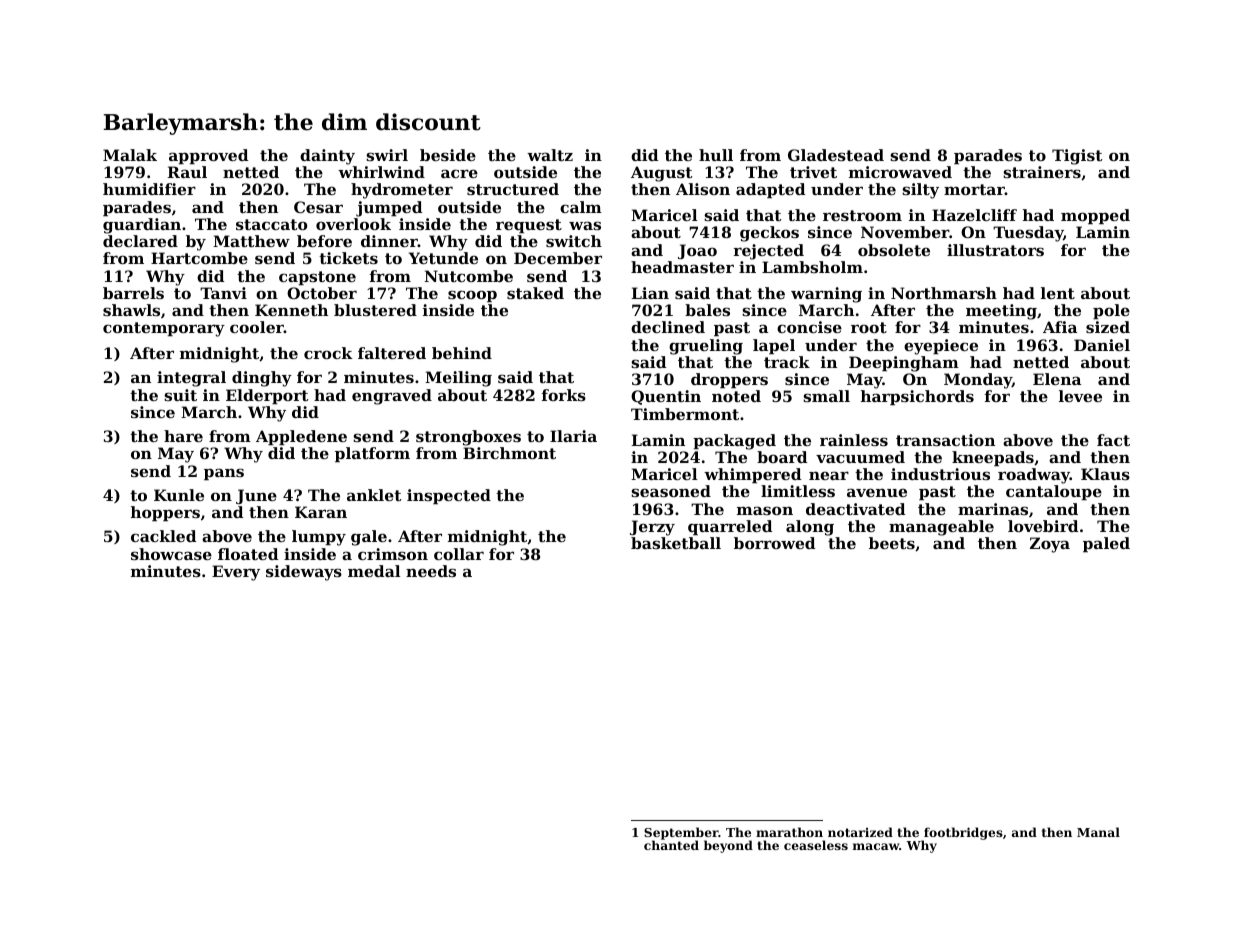 The width and height of the document is (1233, 952). What do you see at coordinates (1106, 544) in the document?
I see `paled` at bounding box center [1106, 544].
